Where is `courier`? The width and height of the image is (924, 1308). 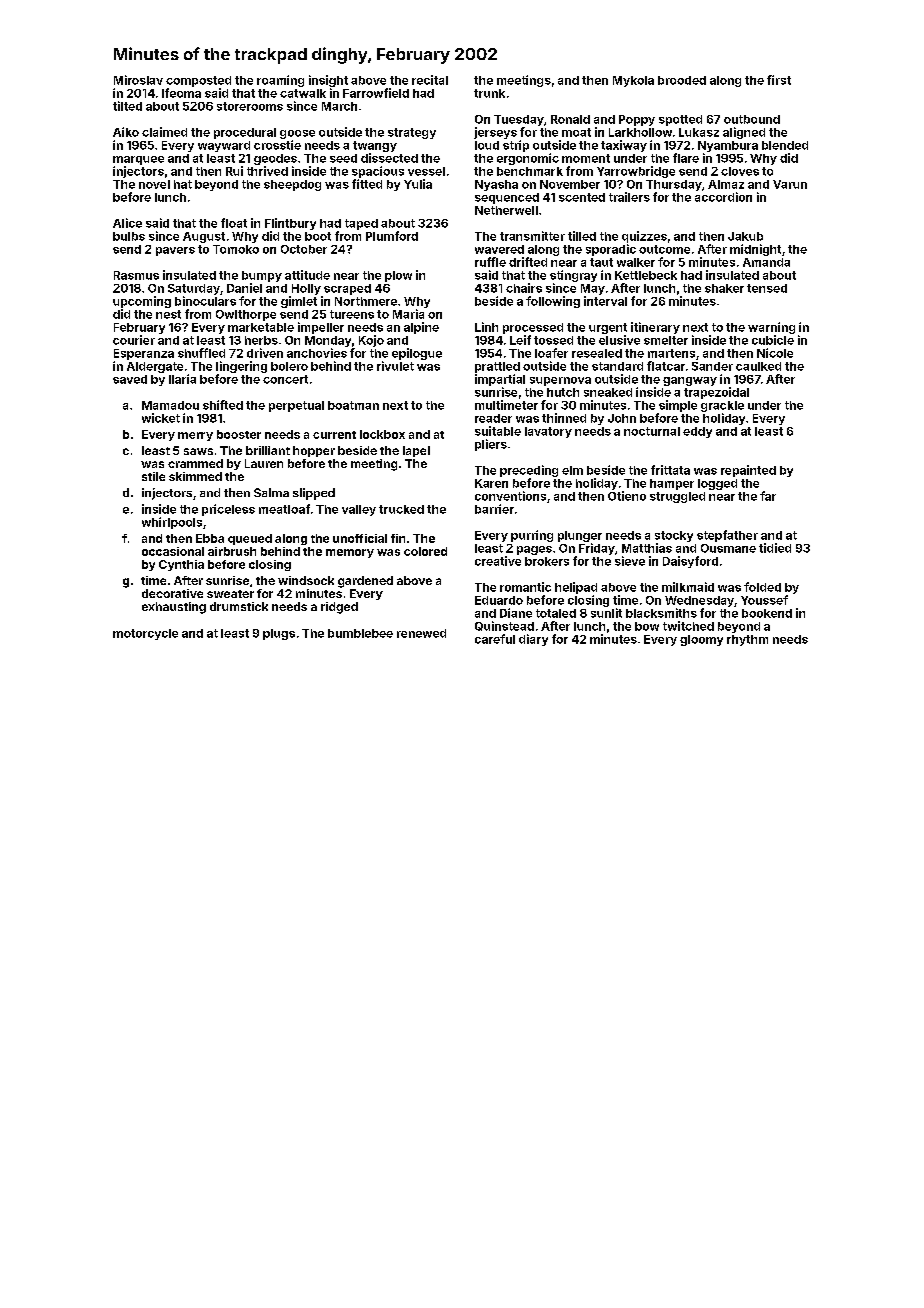 courier is located at coordinates (134, 340).
